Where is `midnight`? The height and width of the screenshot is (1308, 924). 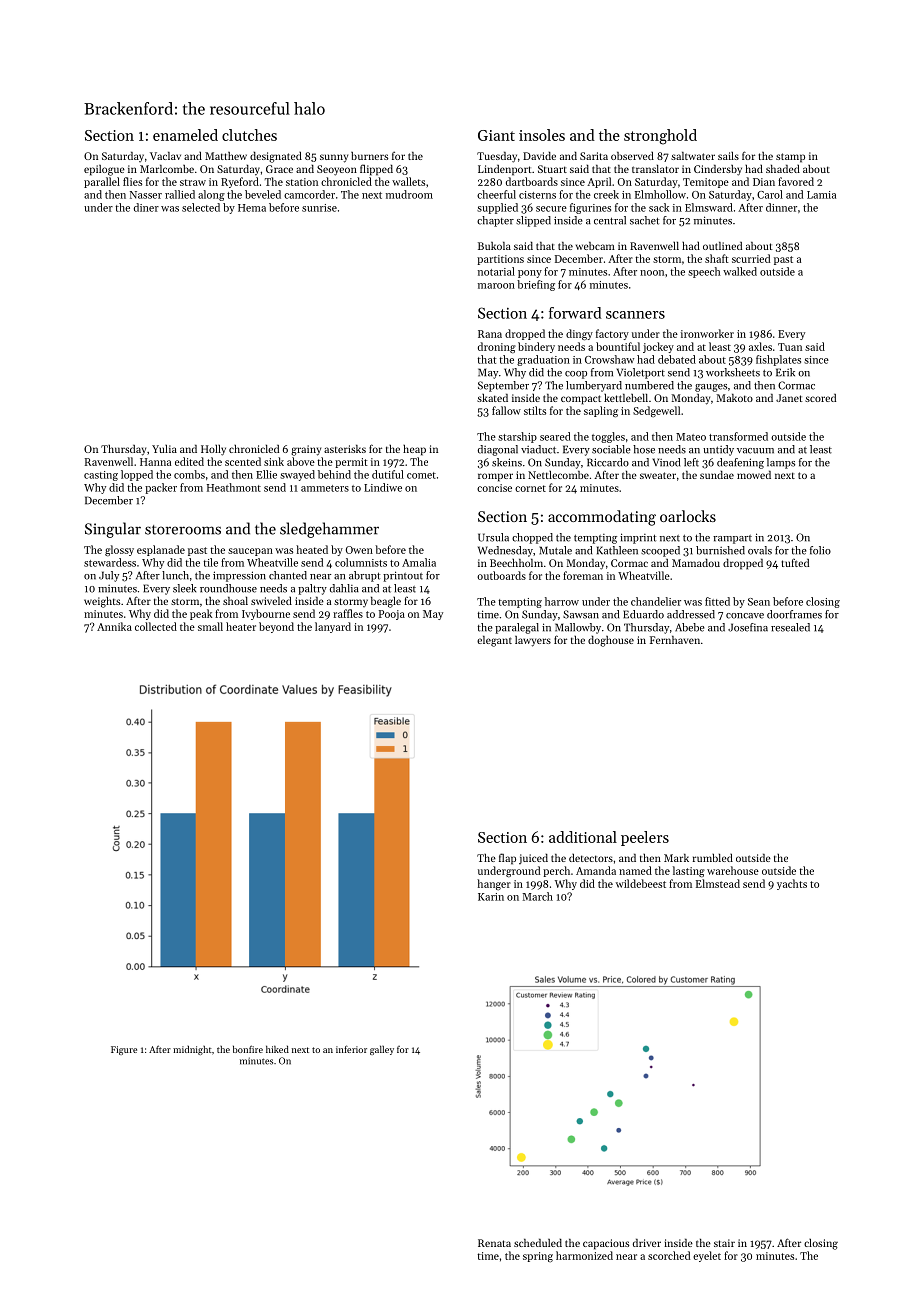
midnight is located at coordinates (192, 1050).
